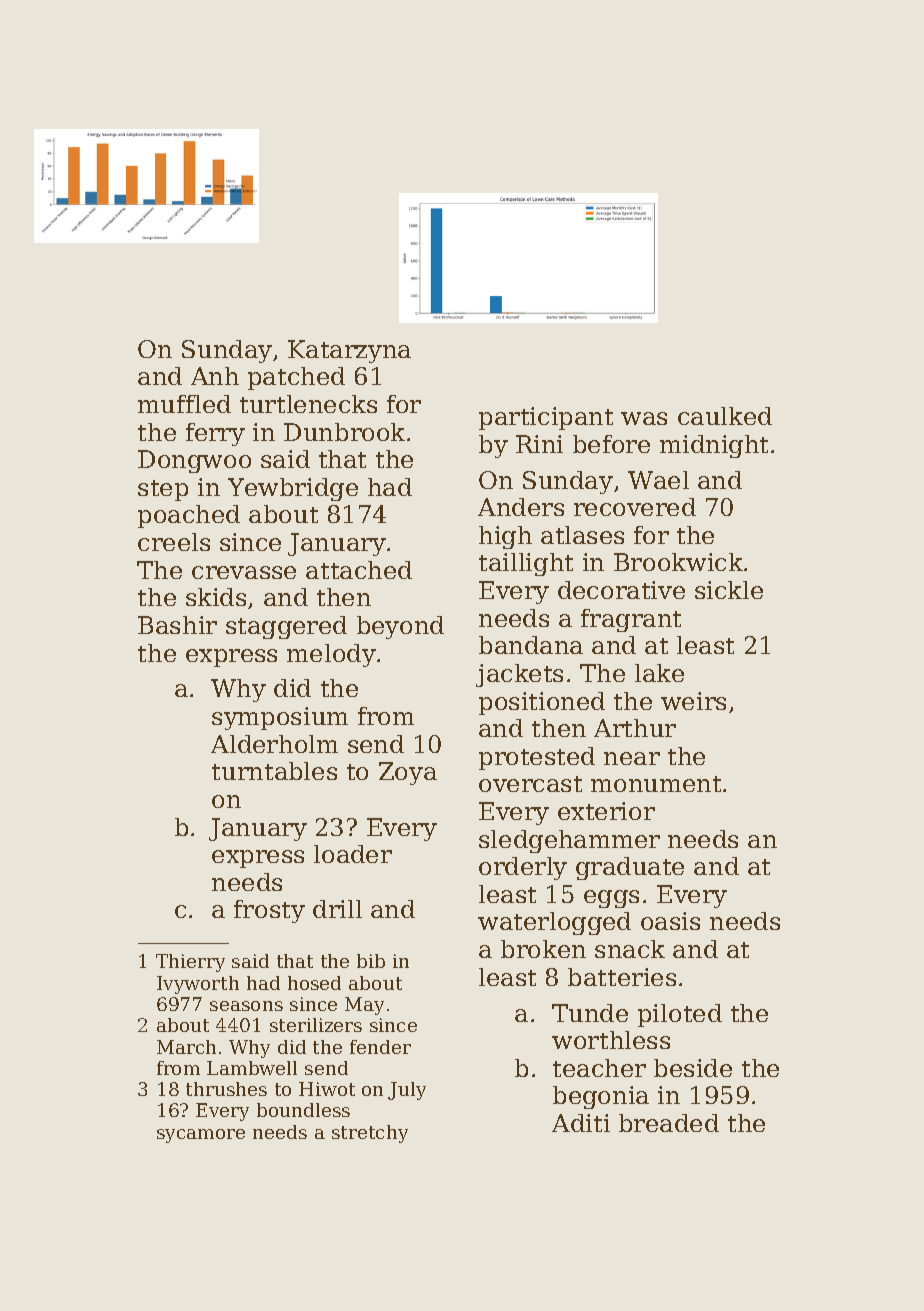  I want to click on Anh, so click(215, 376).
